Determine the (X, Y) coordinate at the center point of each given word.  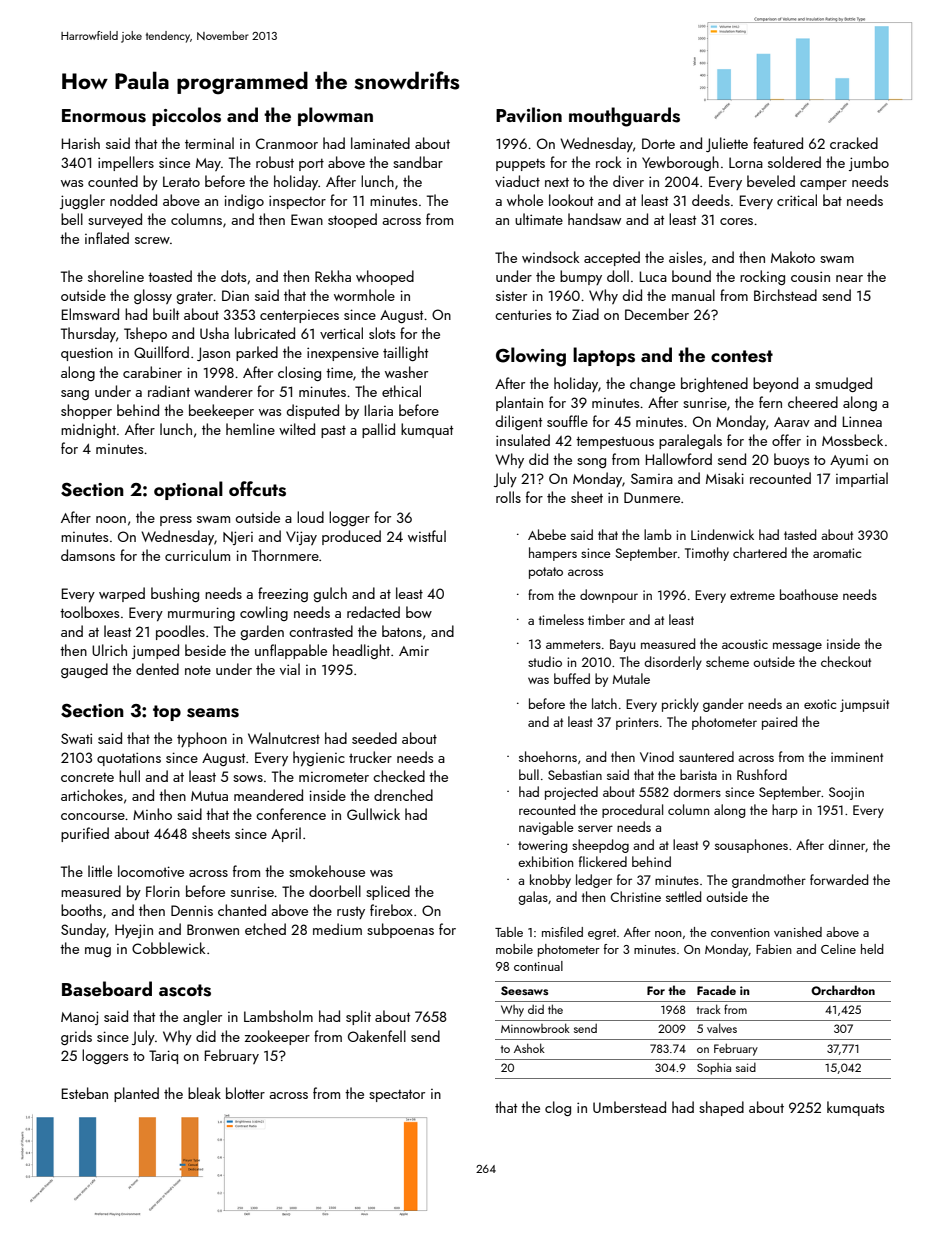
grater (195, 297)
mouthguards (624, 117)
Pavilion (529, 115)
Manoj (79, 1018)
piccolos (186, 116)
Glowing (531, 357)
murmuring (201, 614)
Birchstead (785, 295)
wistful (427, 536)
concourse (93, 816)
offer (786, 440)
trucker (370, 757)
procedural (632, 811)
